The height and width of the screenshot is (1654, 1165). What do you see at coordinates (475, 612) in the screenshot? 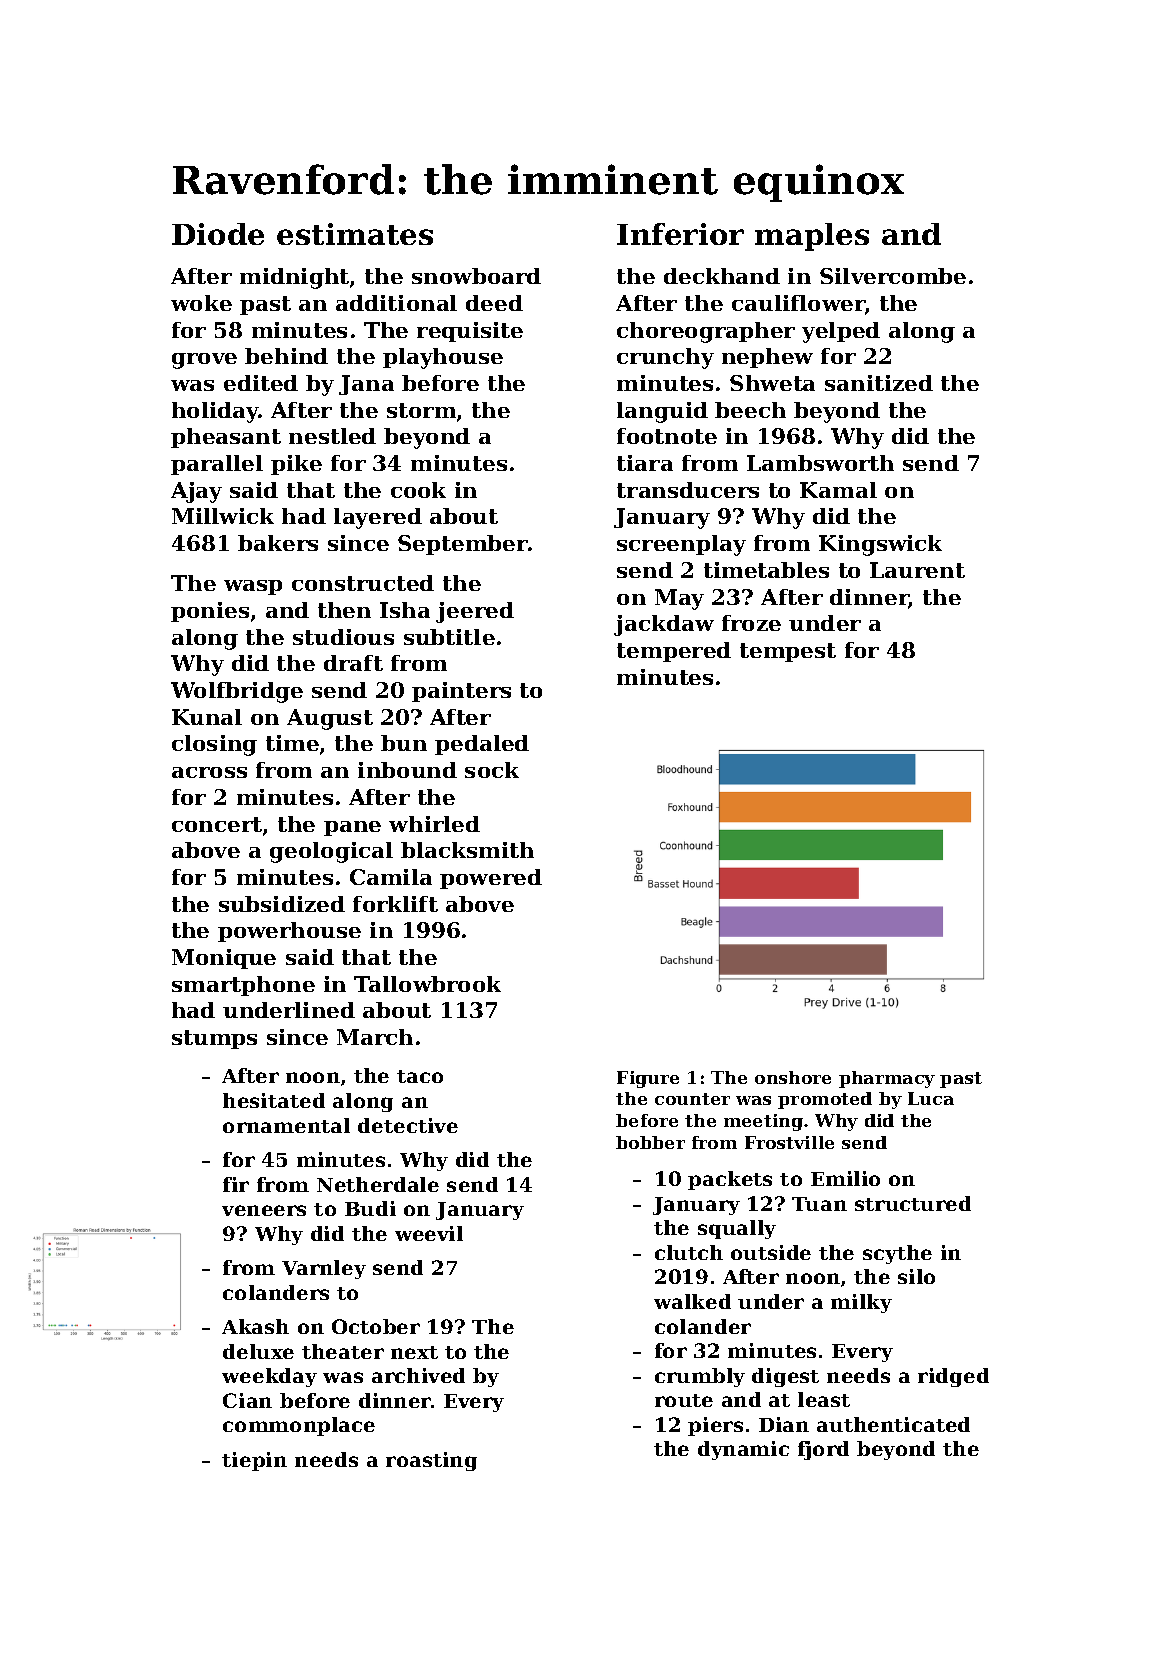
I see `jeered` at bounding box center [475, 612].
